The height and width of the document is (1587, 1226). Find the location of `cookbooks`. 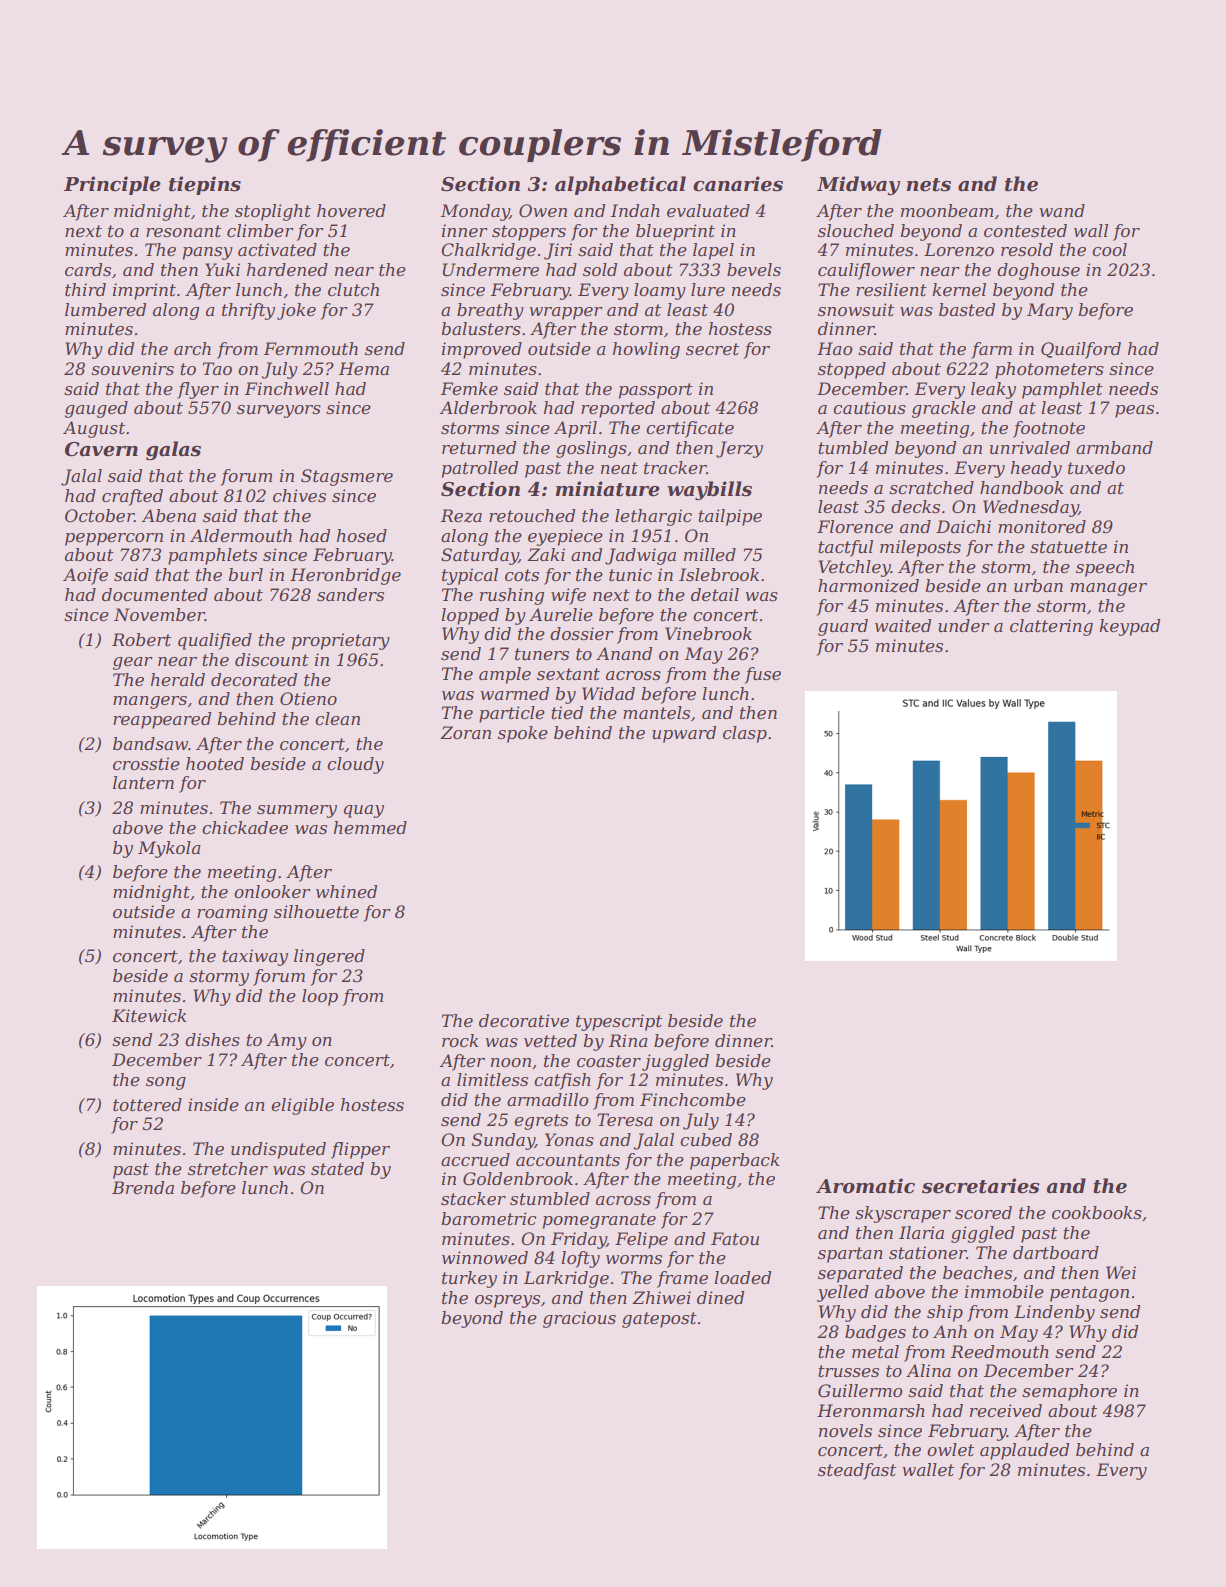

cookbooks is located at coordinates (1097, 1212).
